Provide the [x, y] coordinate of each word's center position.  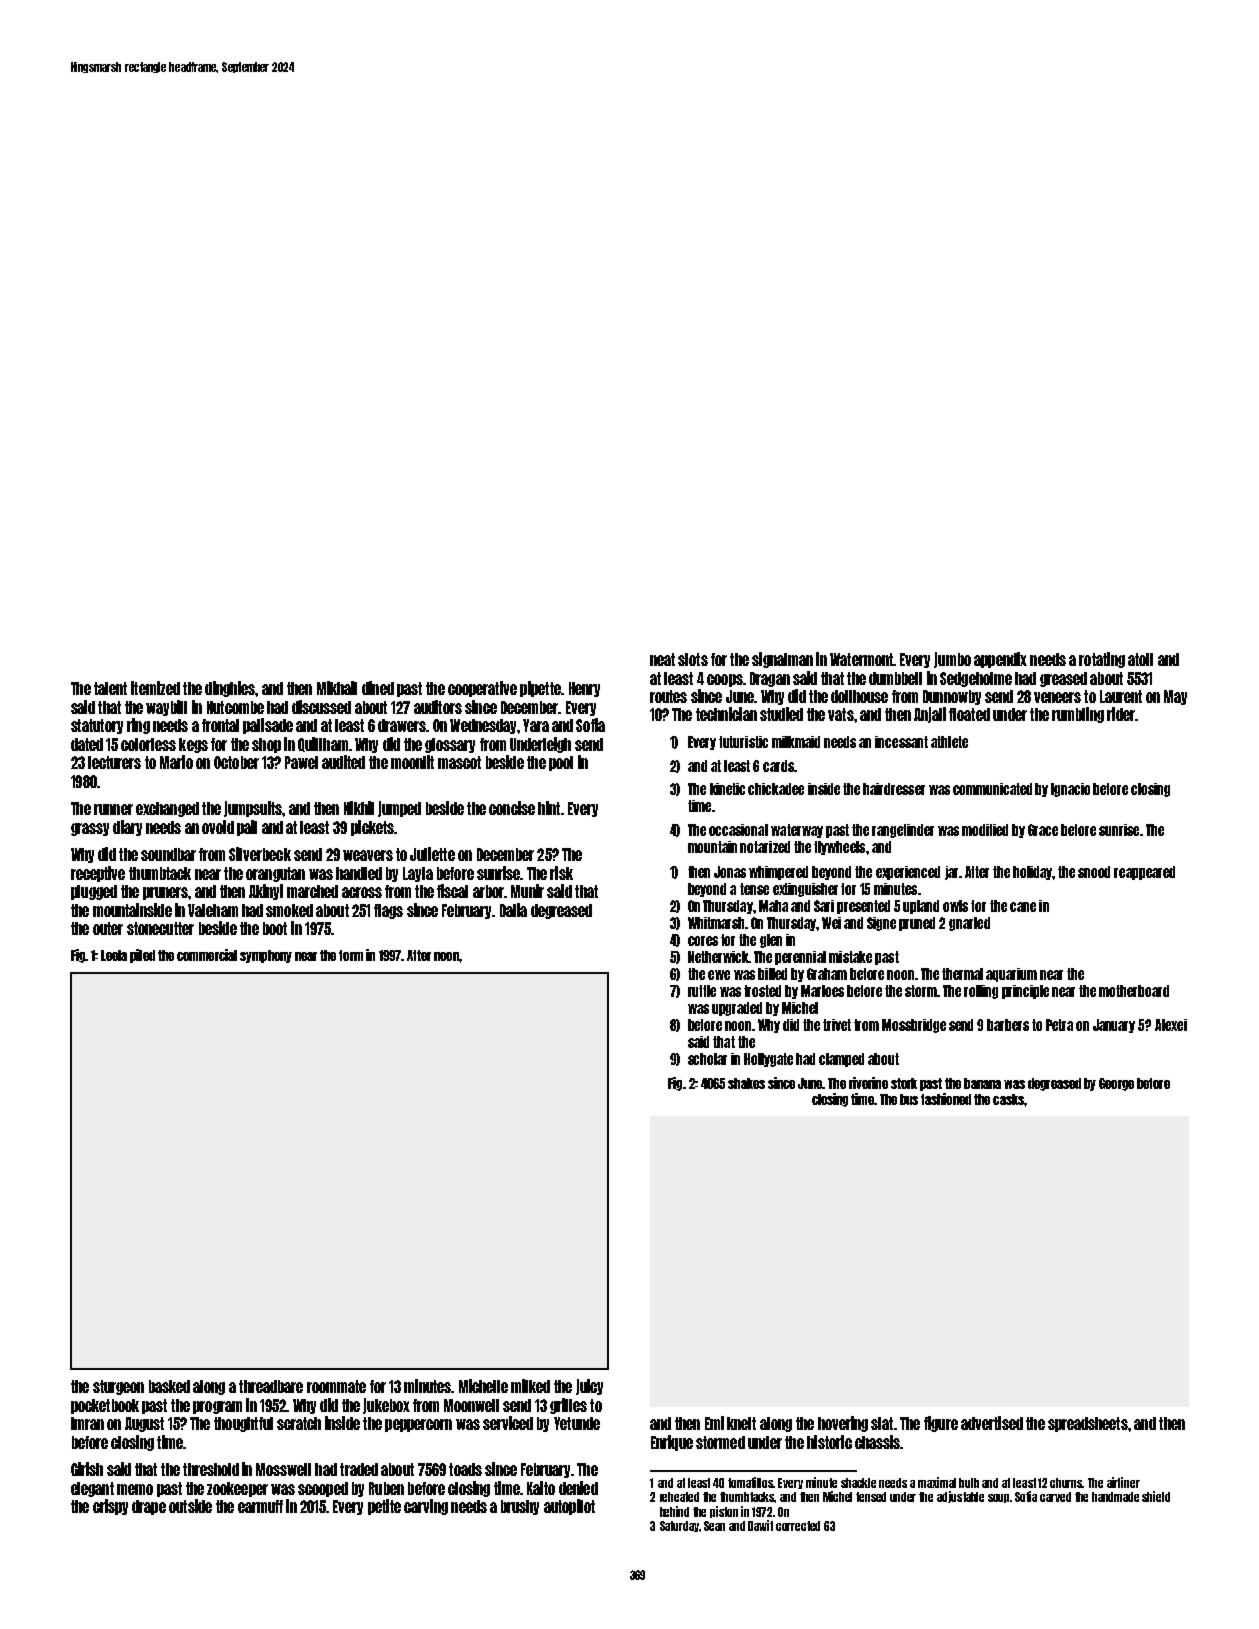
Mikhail [337, 688]
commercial [207, 955]
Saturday [680, 1526]
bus [909, 1099]
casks [1008, 1099]
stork [904, 1083]
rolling [981, 992]
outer [108, 928]
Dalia [513, 910]
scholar [707, 1059]
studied [781, 714]
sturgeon [118, 1387]
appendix [1000, 660]
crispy [110, 1507]
